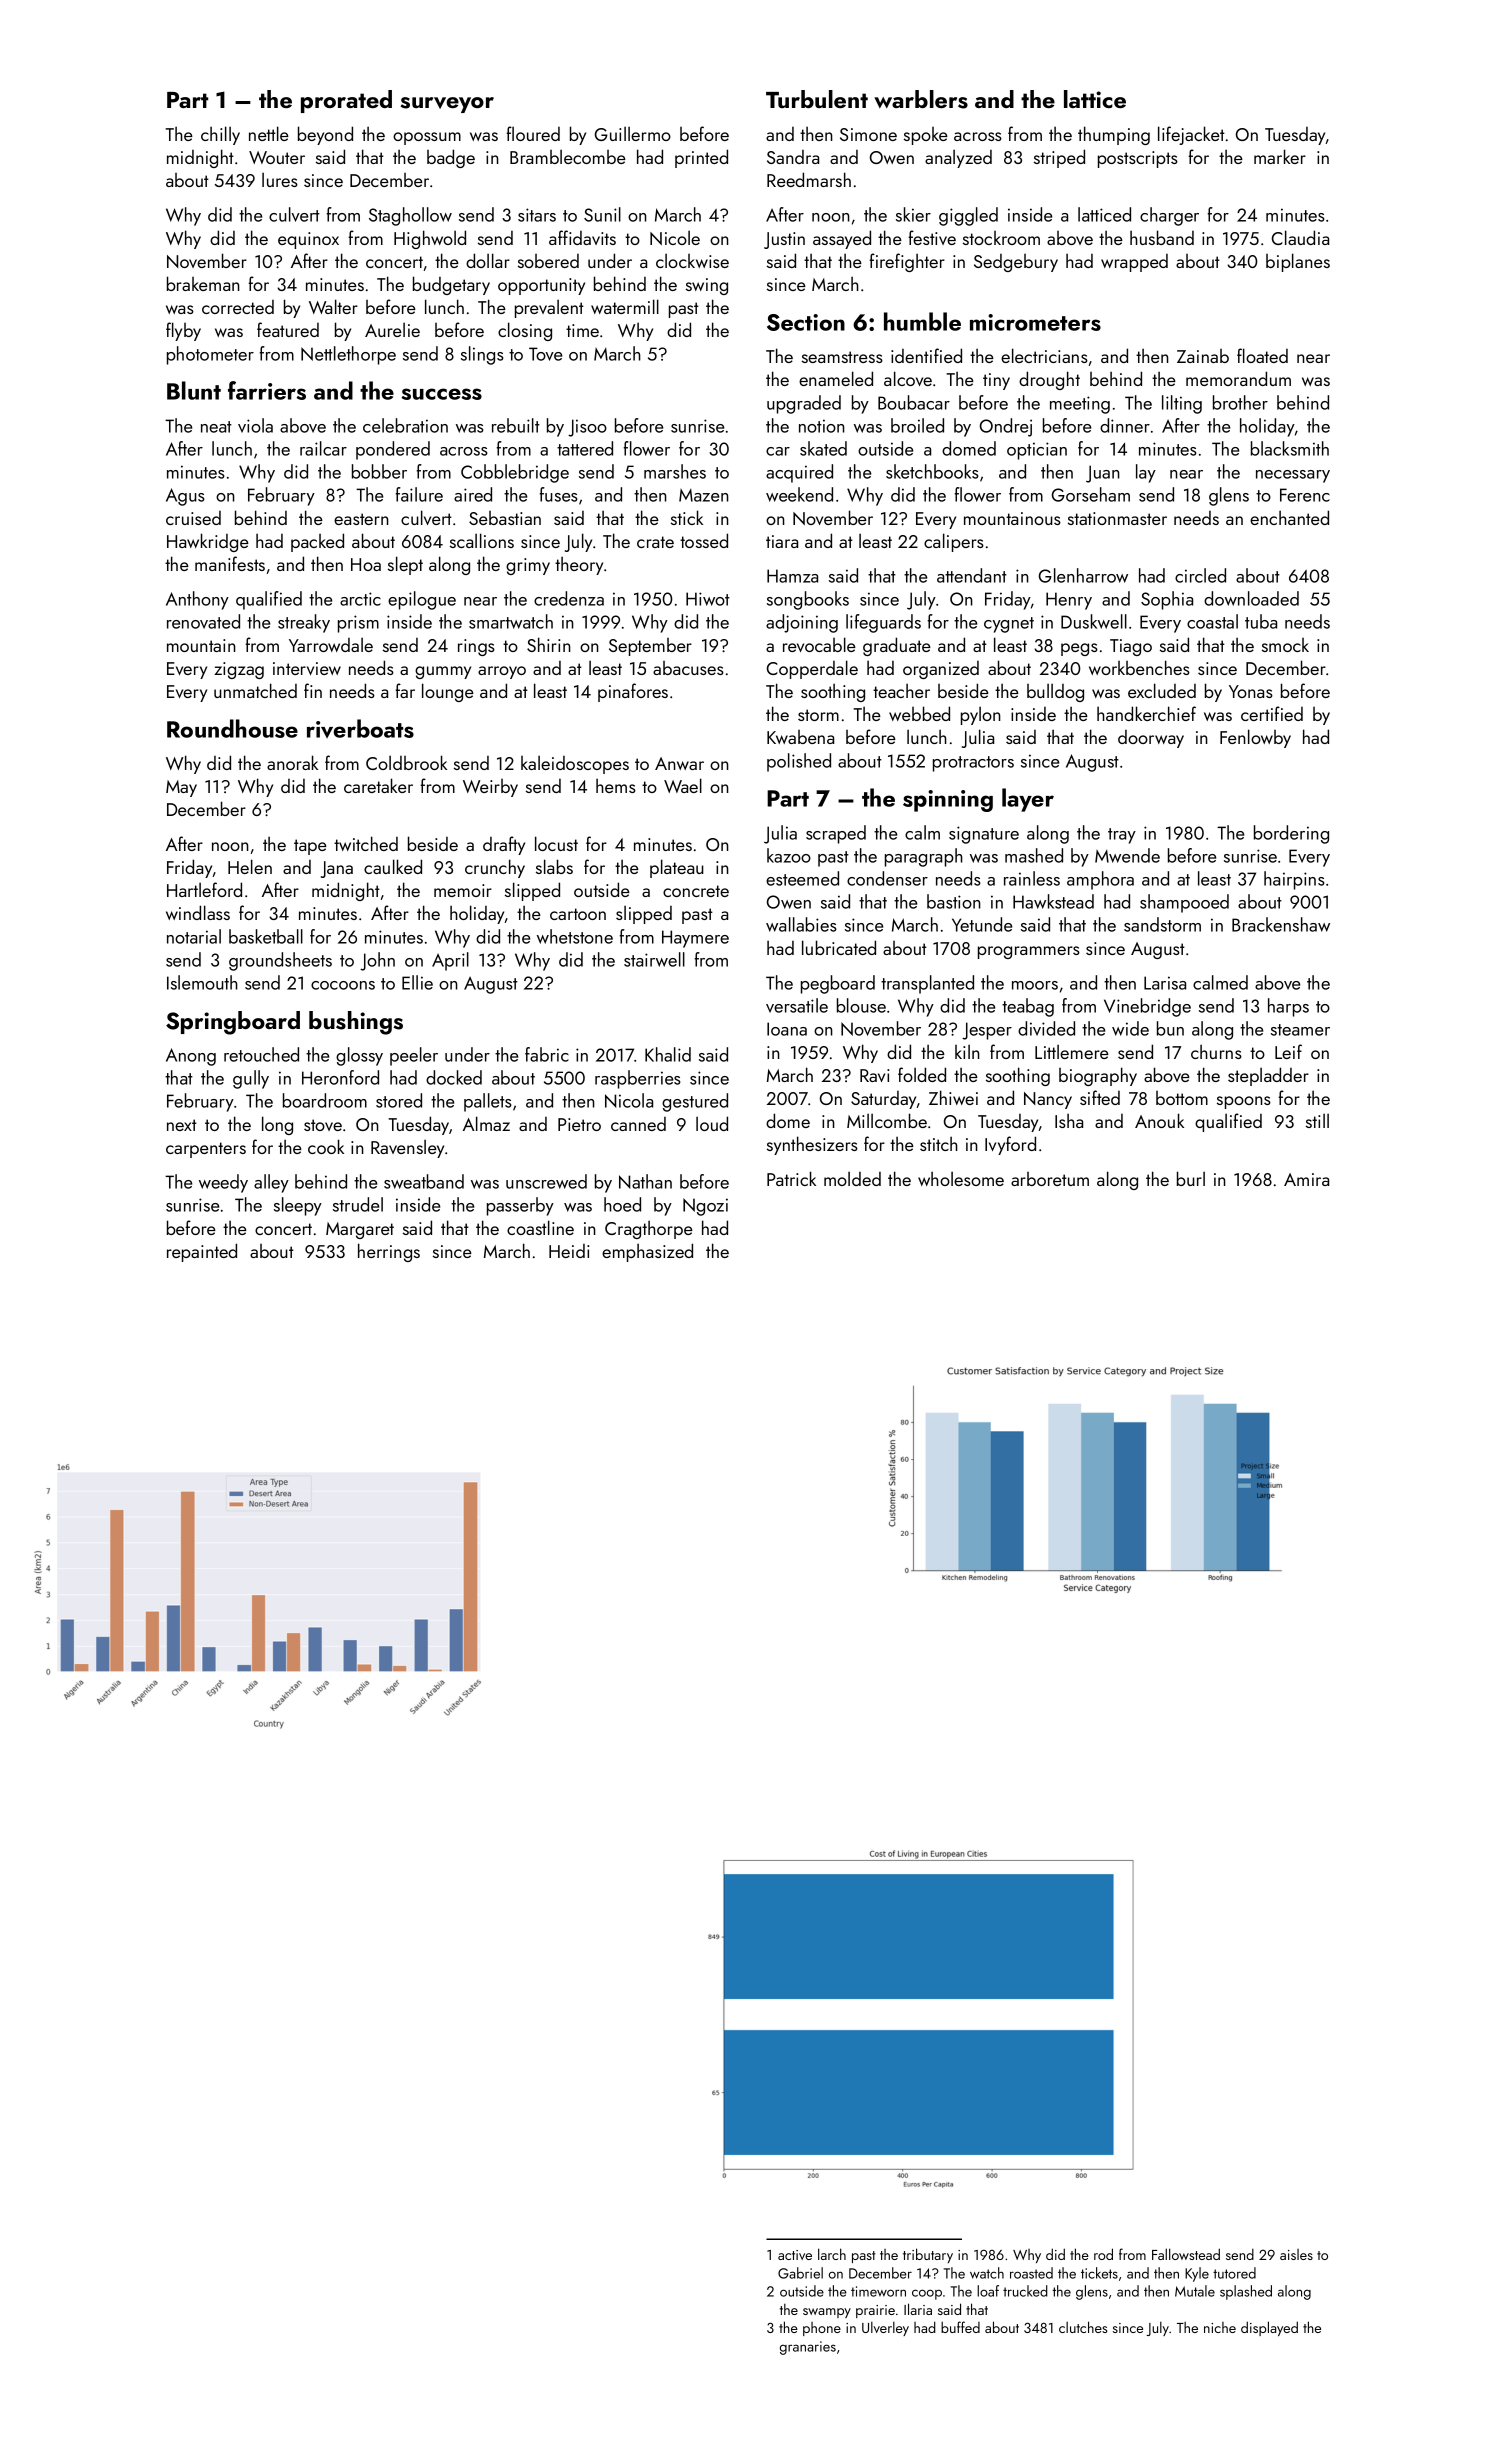  What do you see at coordinates (804, 404) in the screenshot?
I see `upgraded` at bounding box center [804, 404].
